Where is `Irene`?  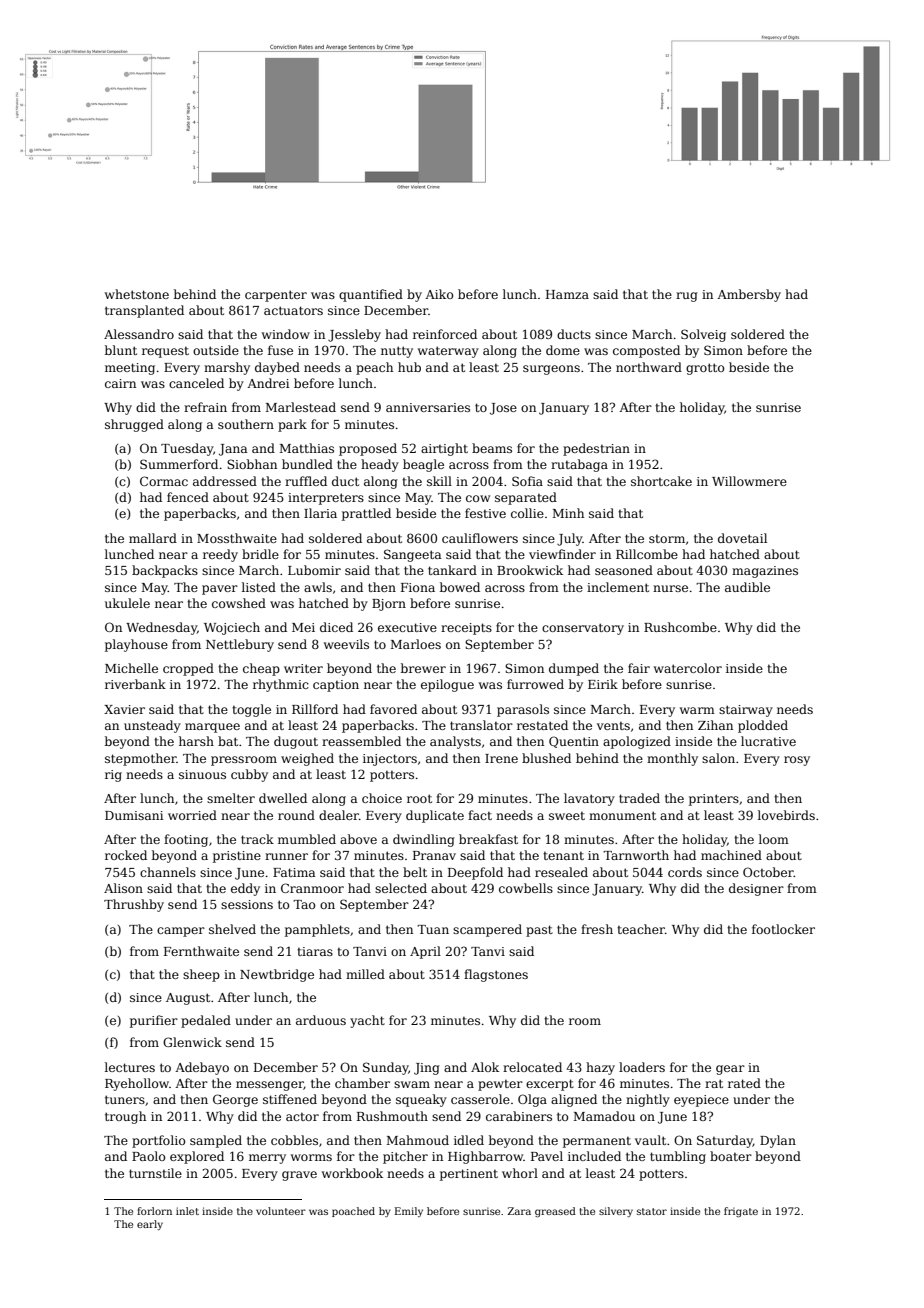
Irene is located at coordinates (501, 758).
